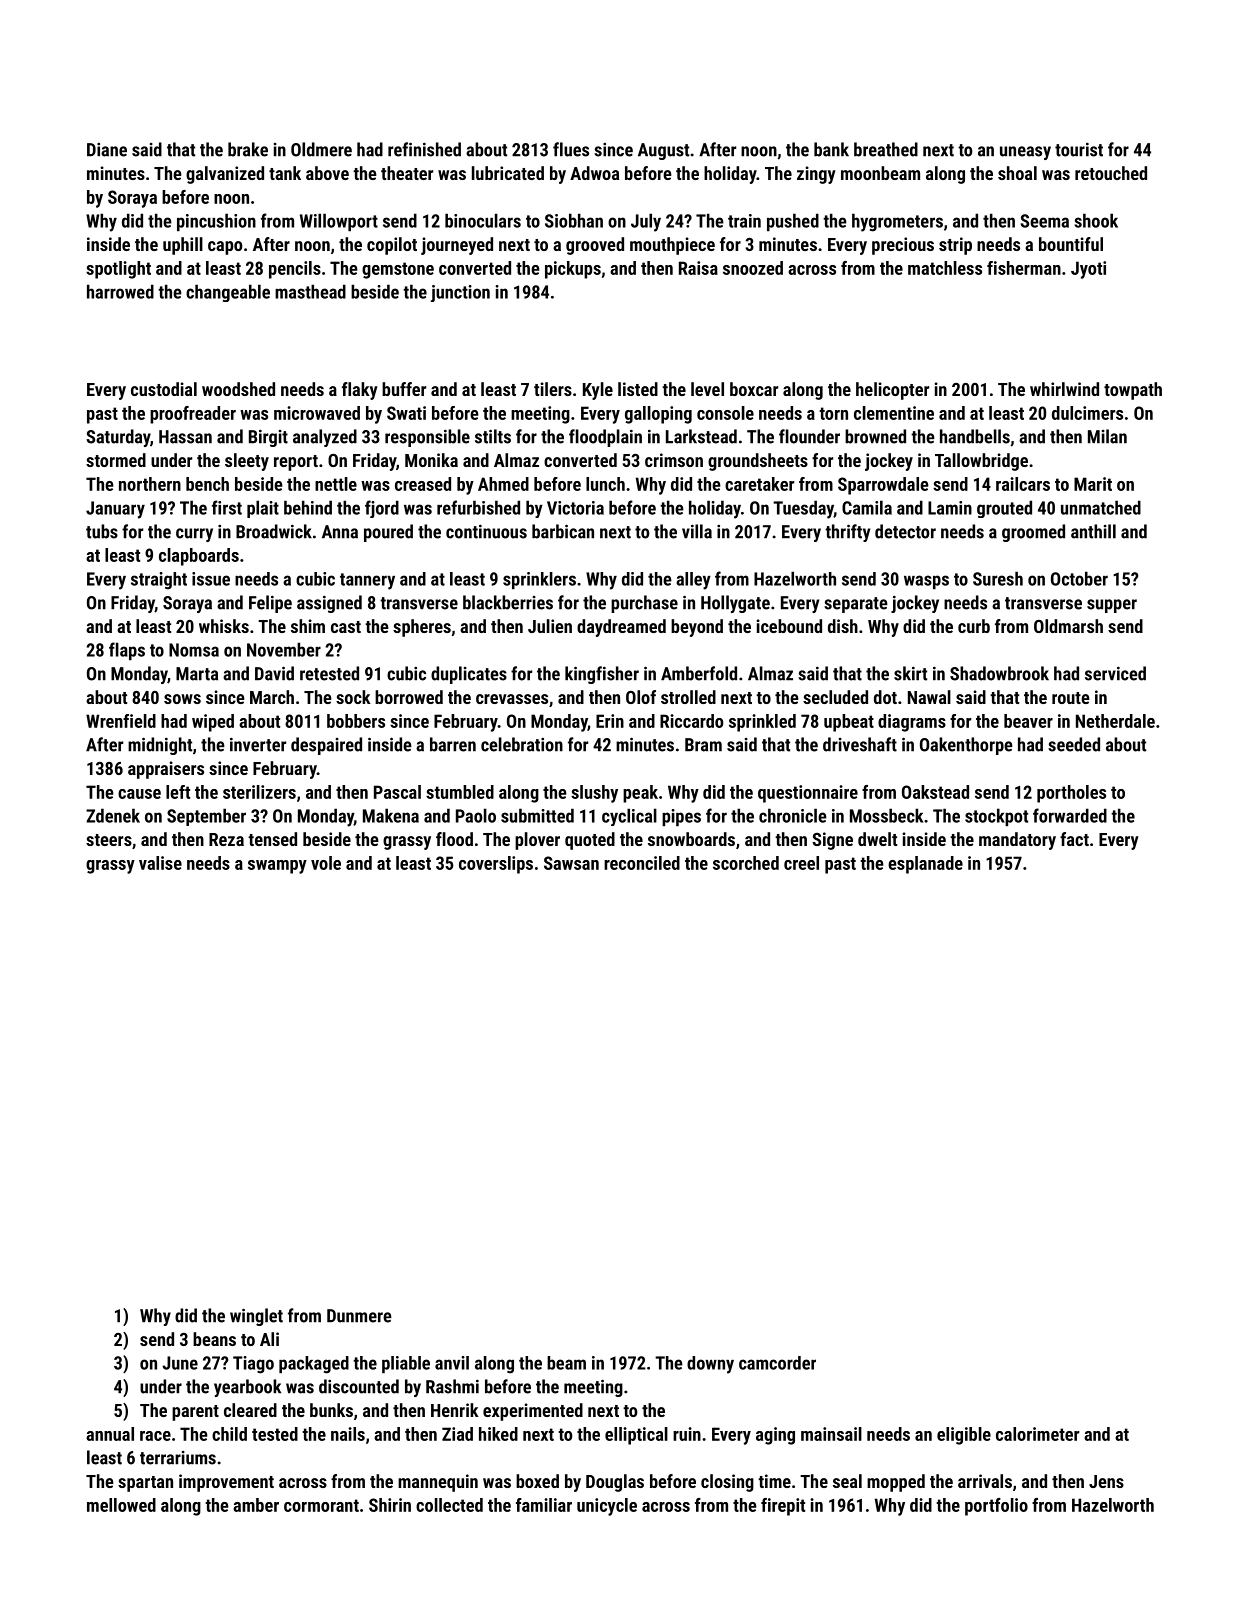 The width and height of the screenshot is (1249, 1616). Describe the element at coordinates (571, 149) in the screenshot. I see `flues` at that location.
